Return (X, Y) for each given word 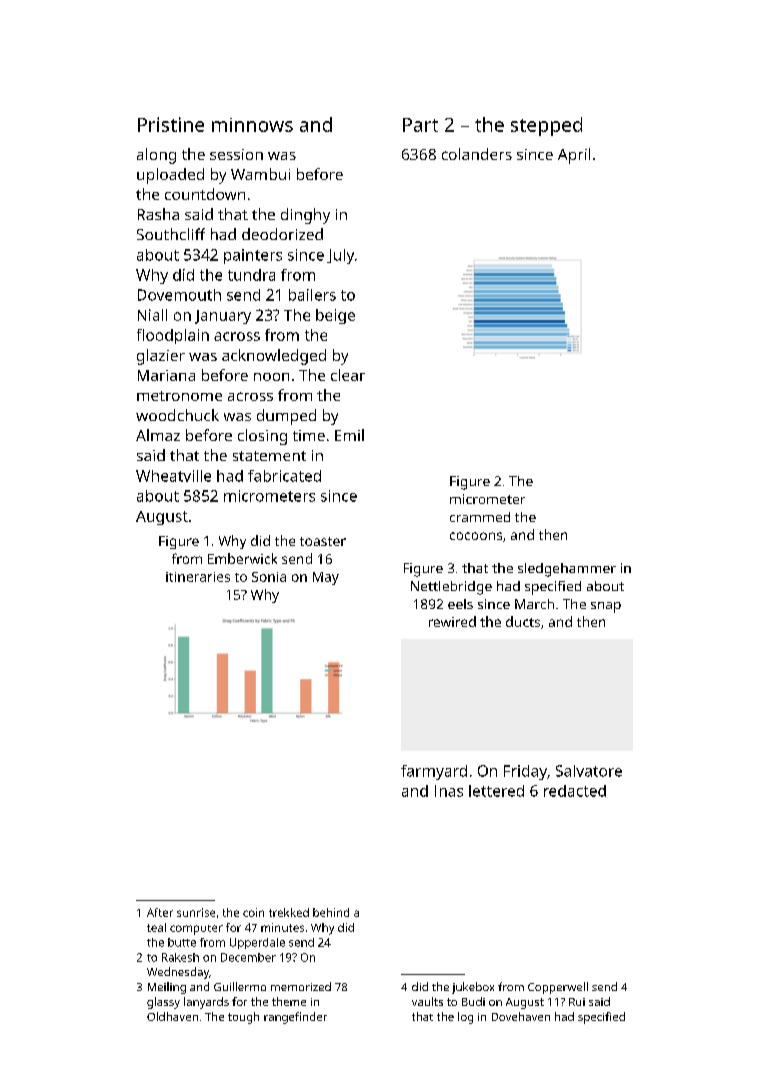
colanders (477, 154)
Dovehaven (521, 1016)
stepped (546, 126)
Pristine (171, 124)
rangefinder (295, 1018)
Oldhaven (172, 1016)
